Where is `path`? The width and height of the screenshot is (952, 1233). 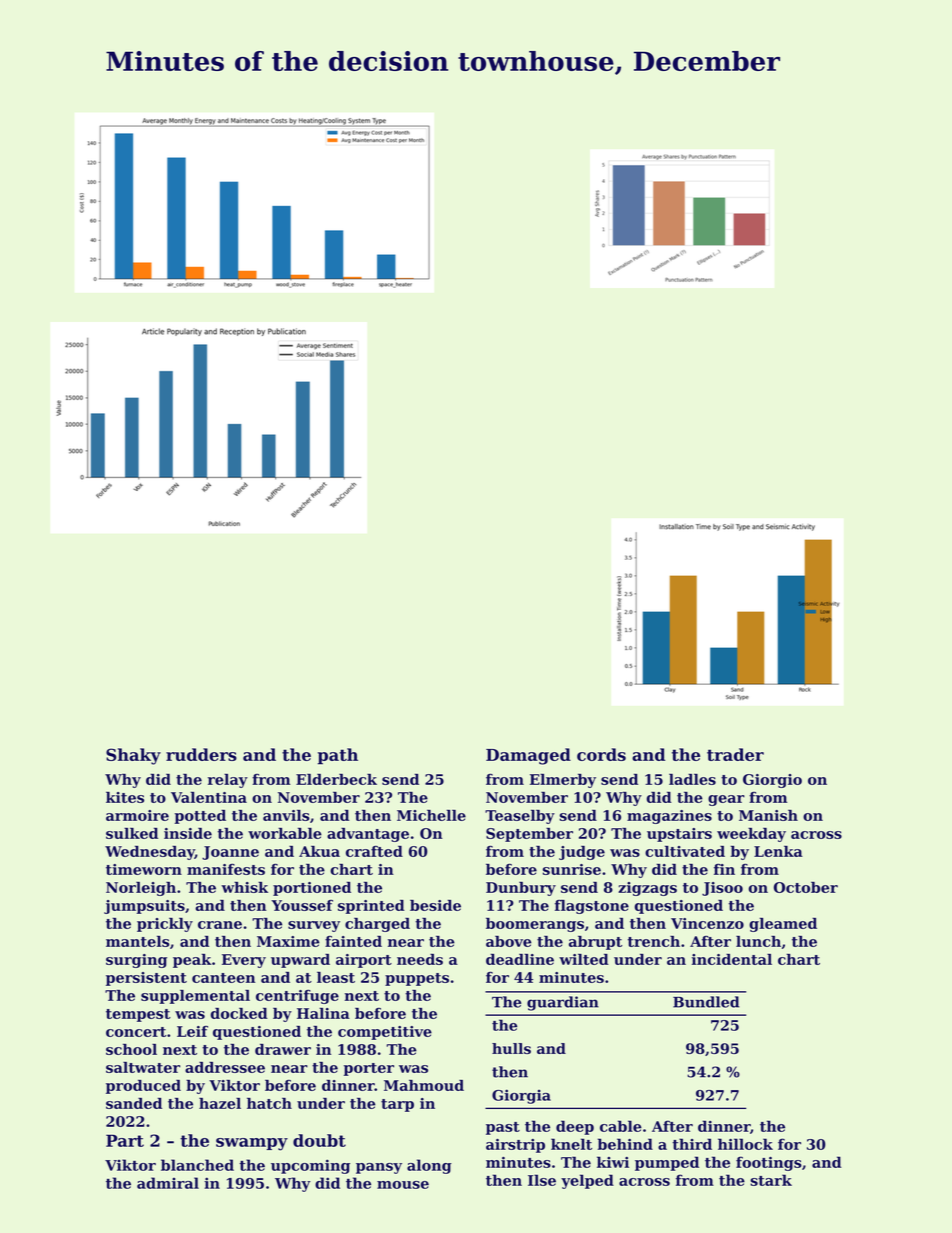
path is located at coordinates (338, 756).
